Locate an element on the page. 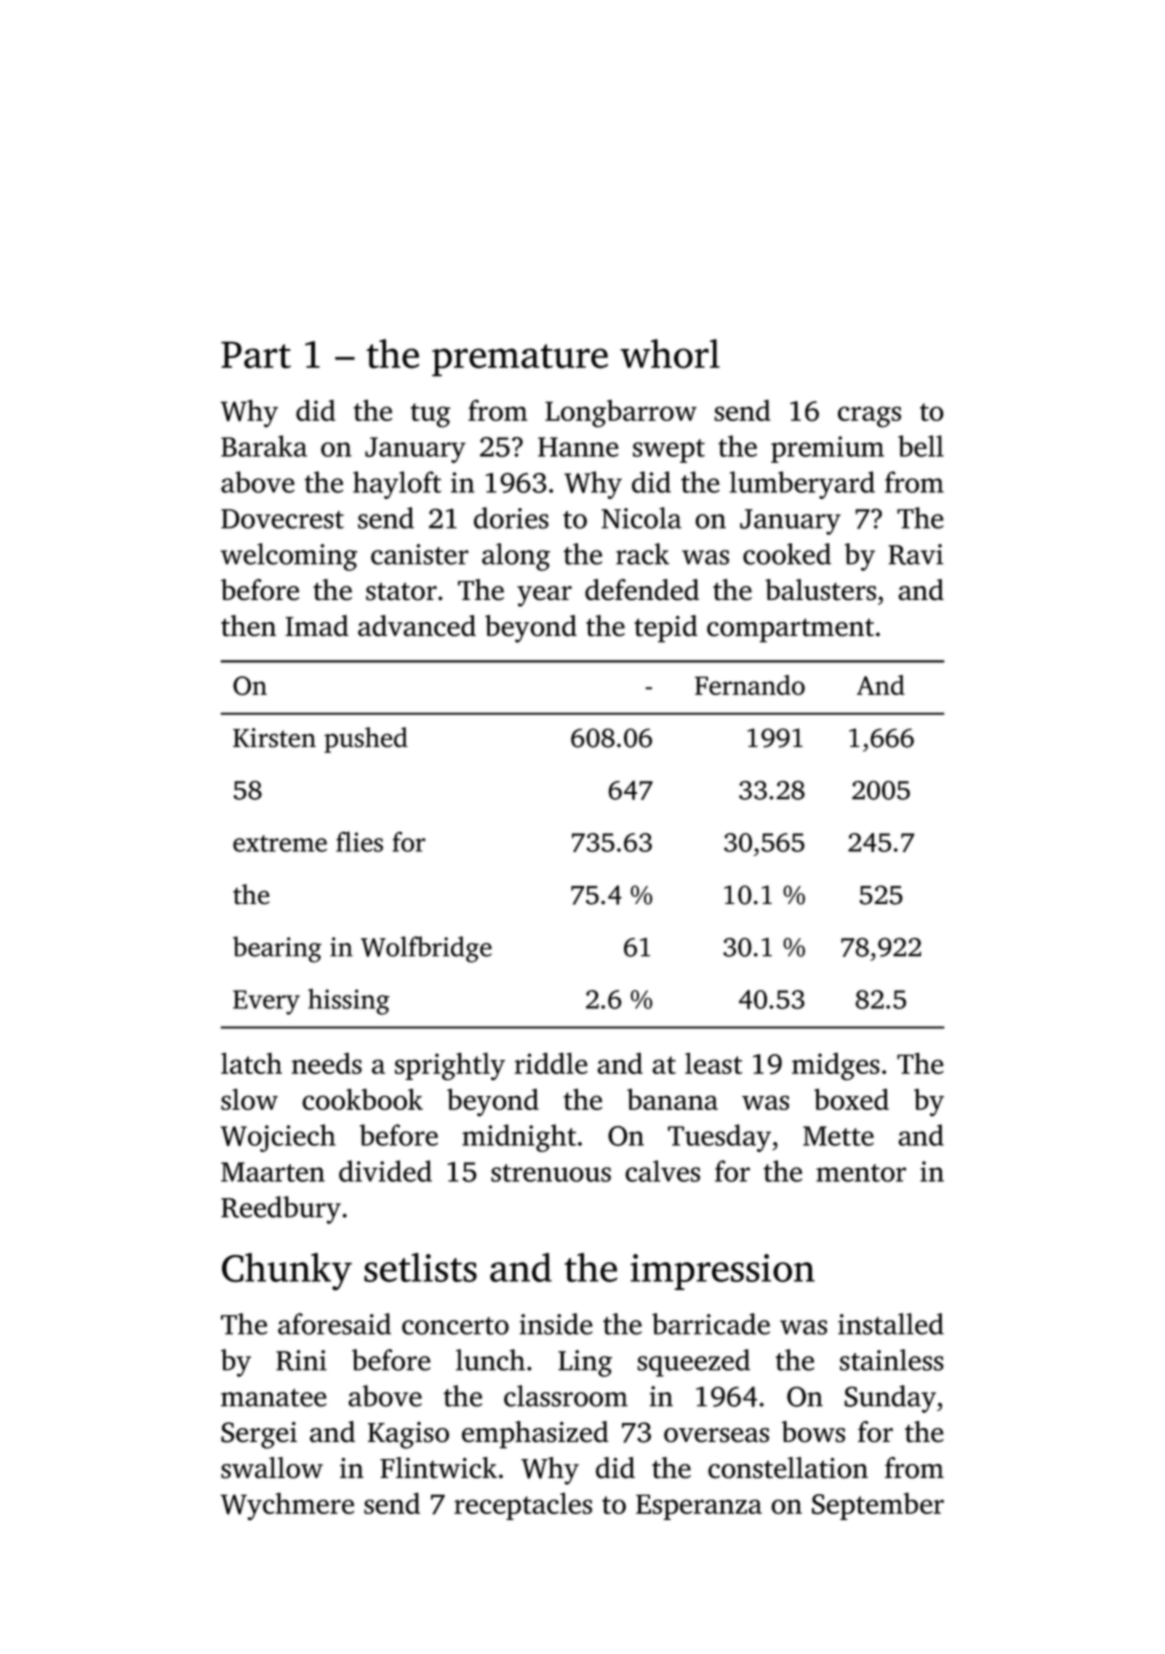 The width and height of the page is (1165, 1654). Kirsten is located at coordinates (274, 738).
